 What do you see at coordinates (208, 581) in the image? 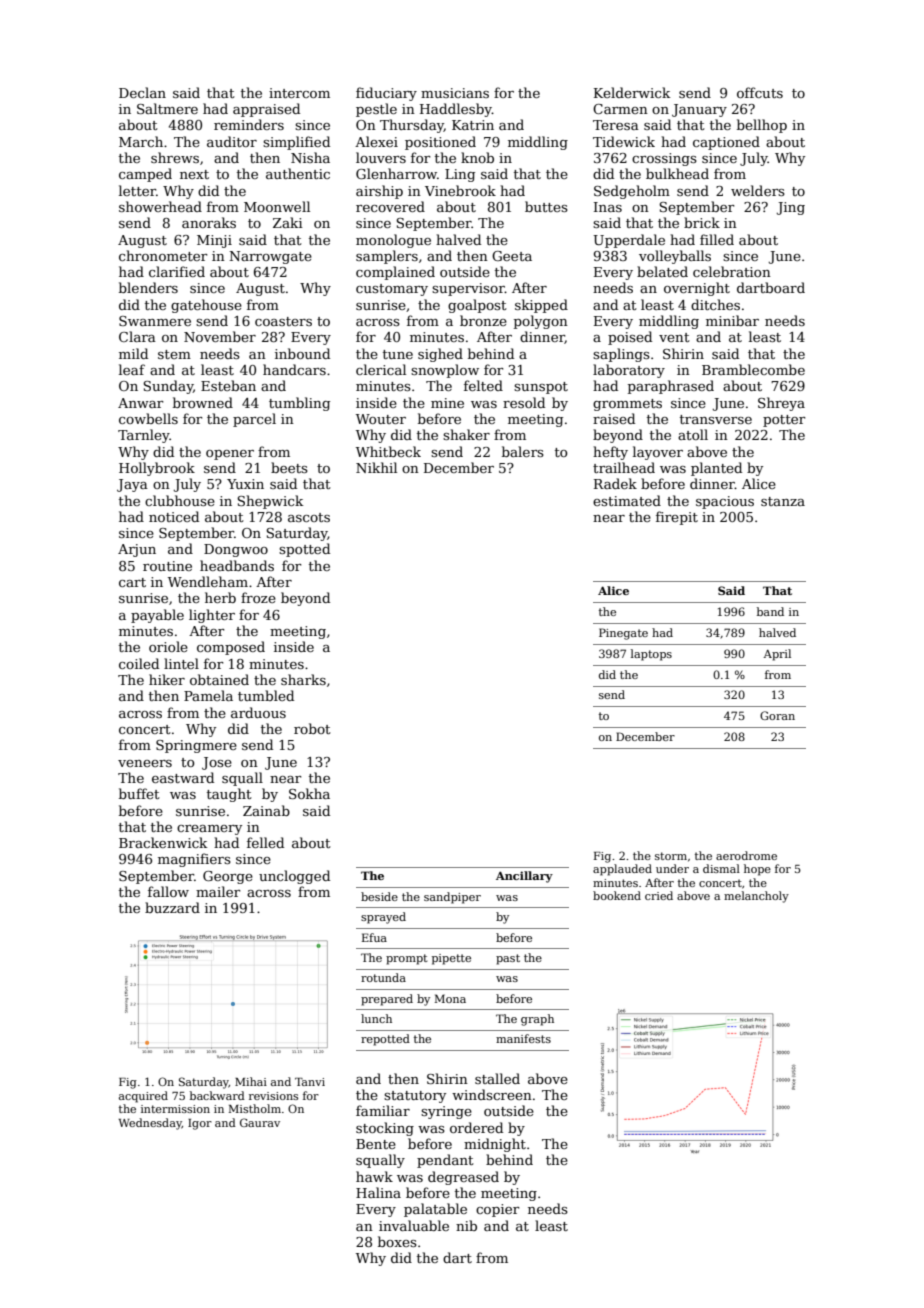
I see `Wendleham` at bounding box center [208, 581].
